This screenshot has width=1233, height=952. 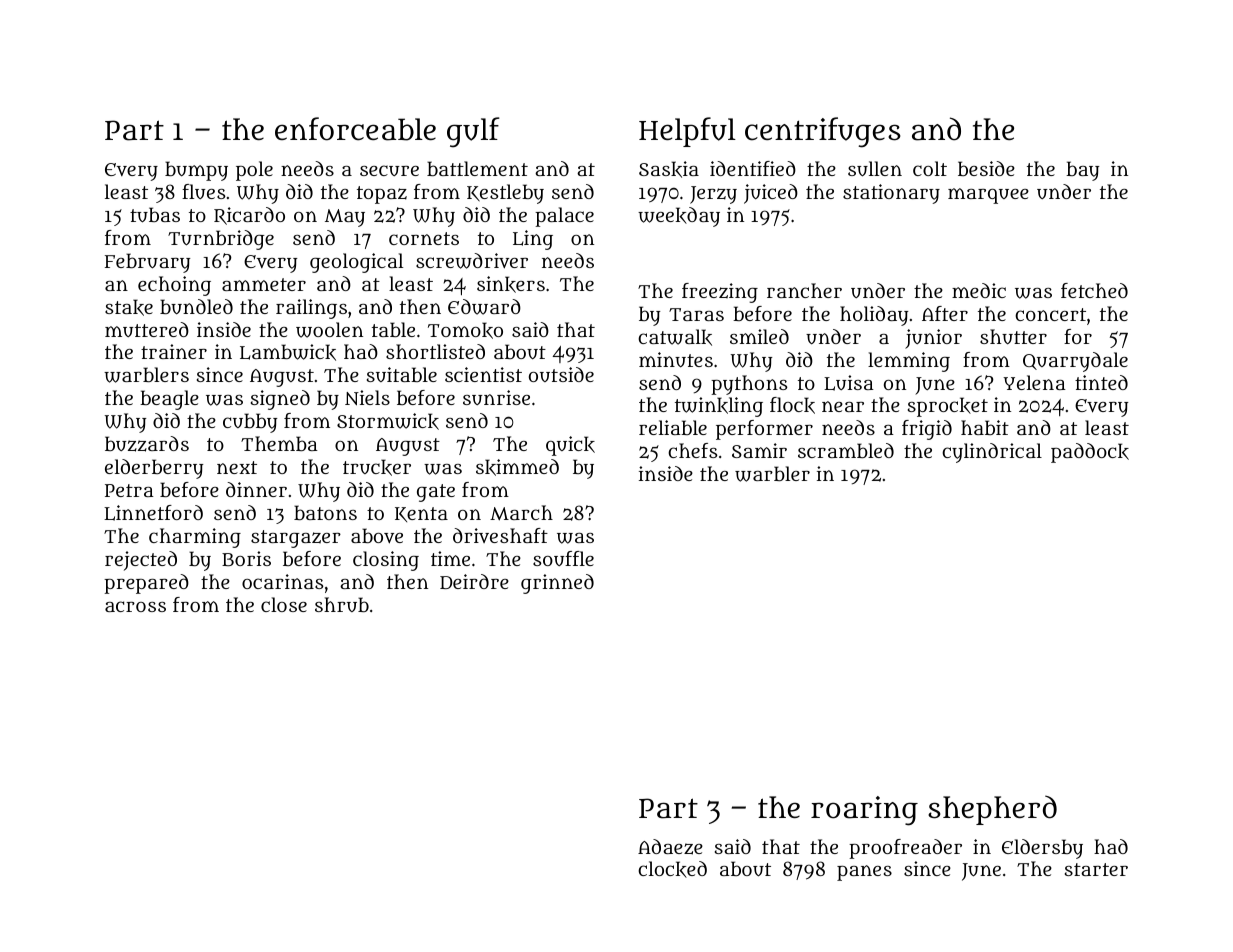 What do you see at coordinates (687, 132) in the screenshot?
I see `Helpful` at bounding box center [687, 132].
